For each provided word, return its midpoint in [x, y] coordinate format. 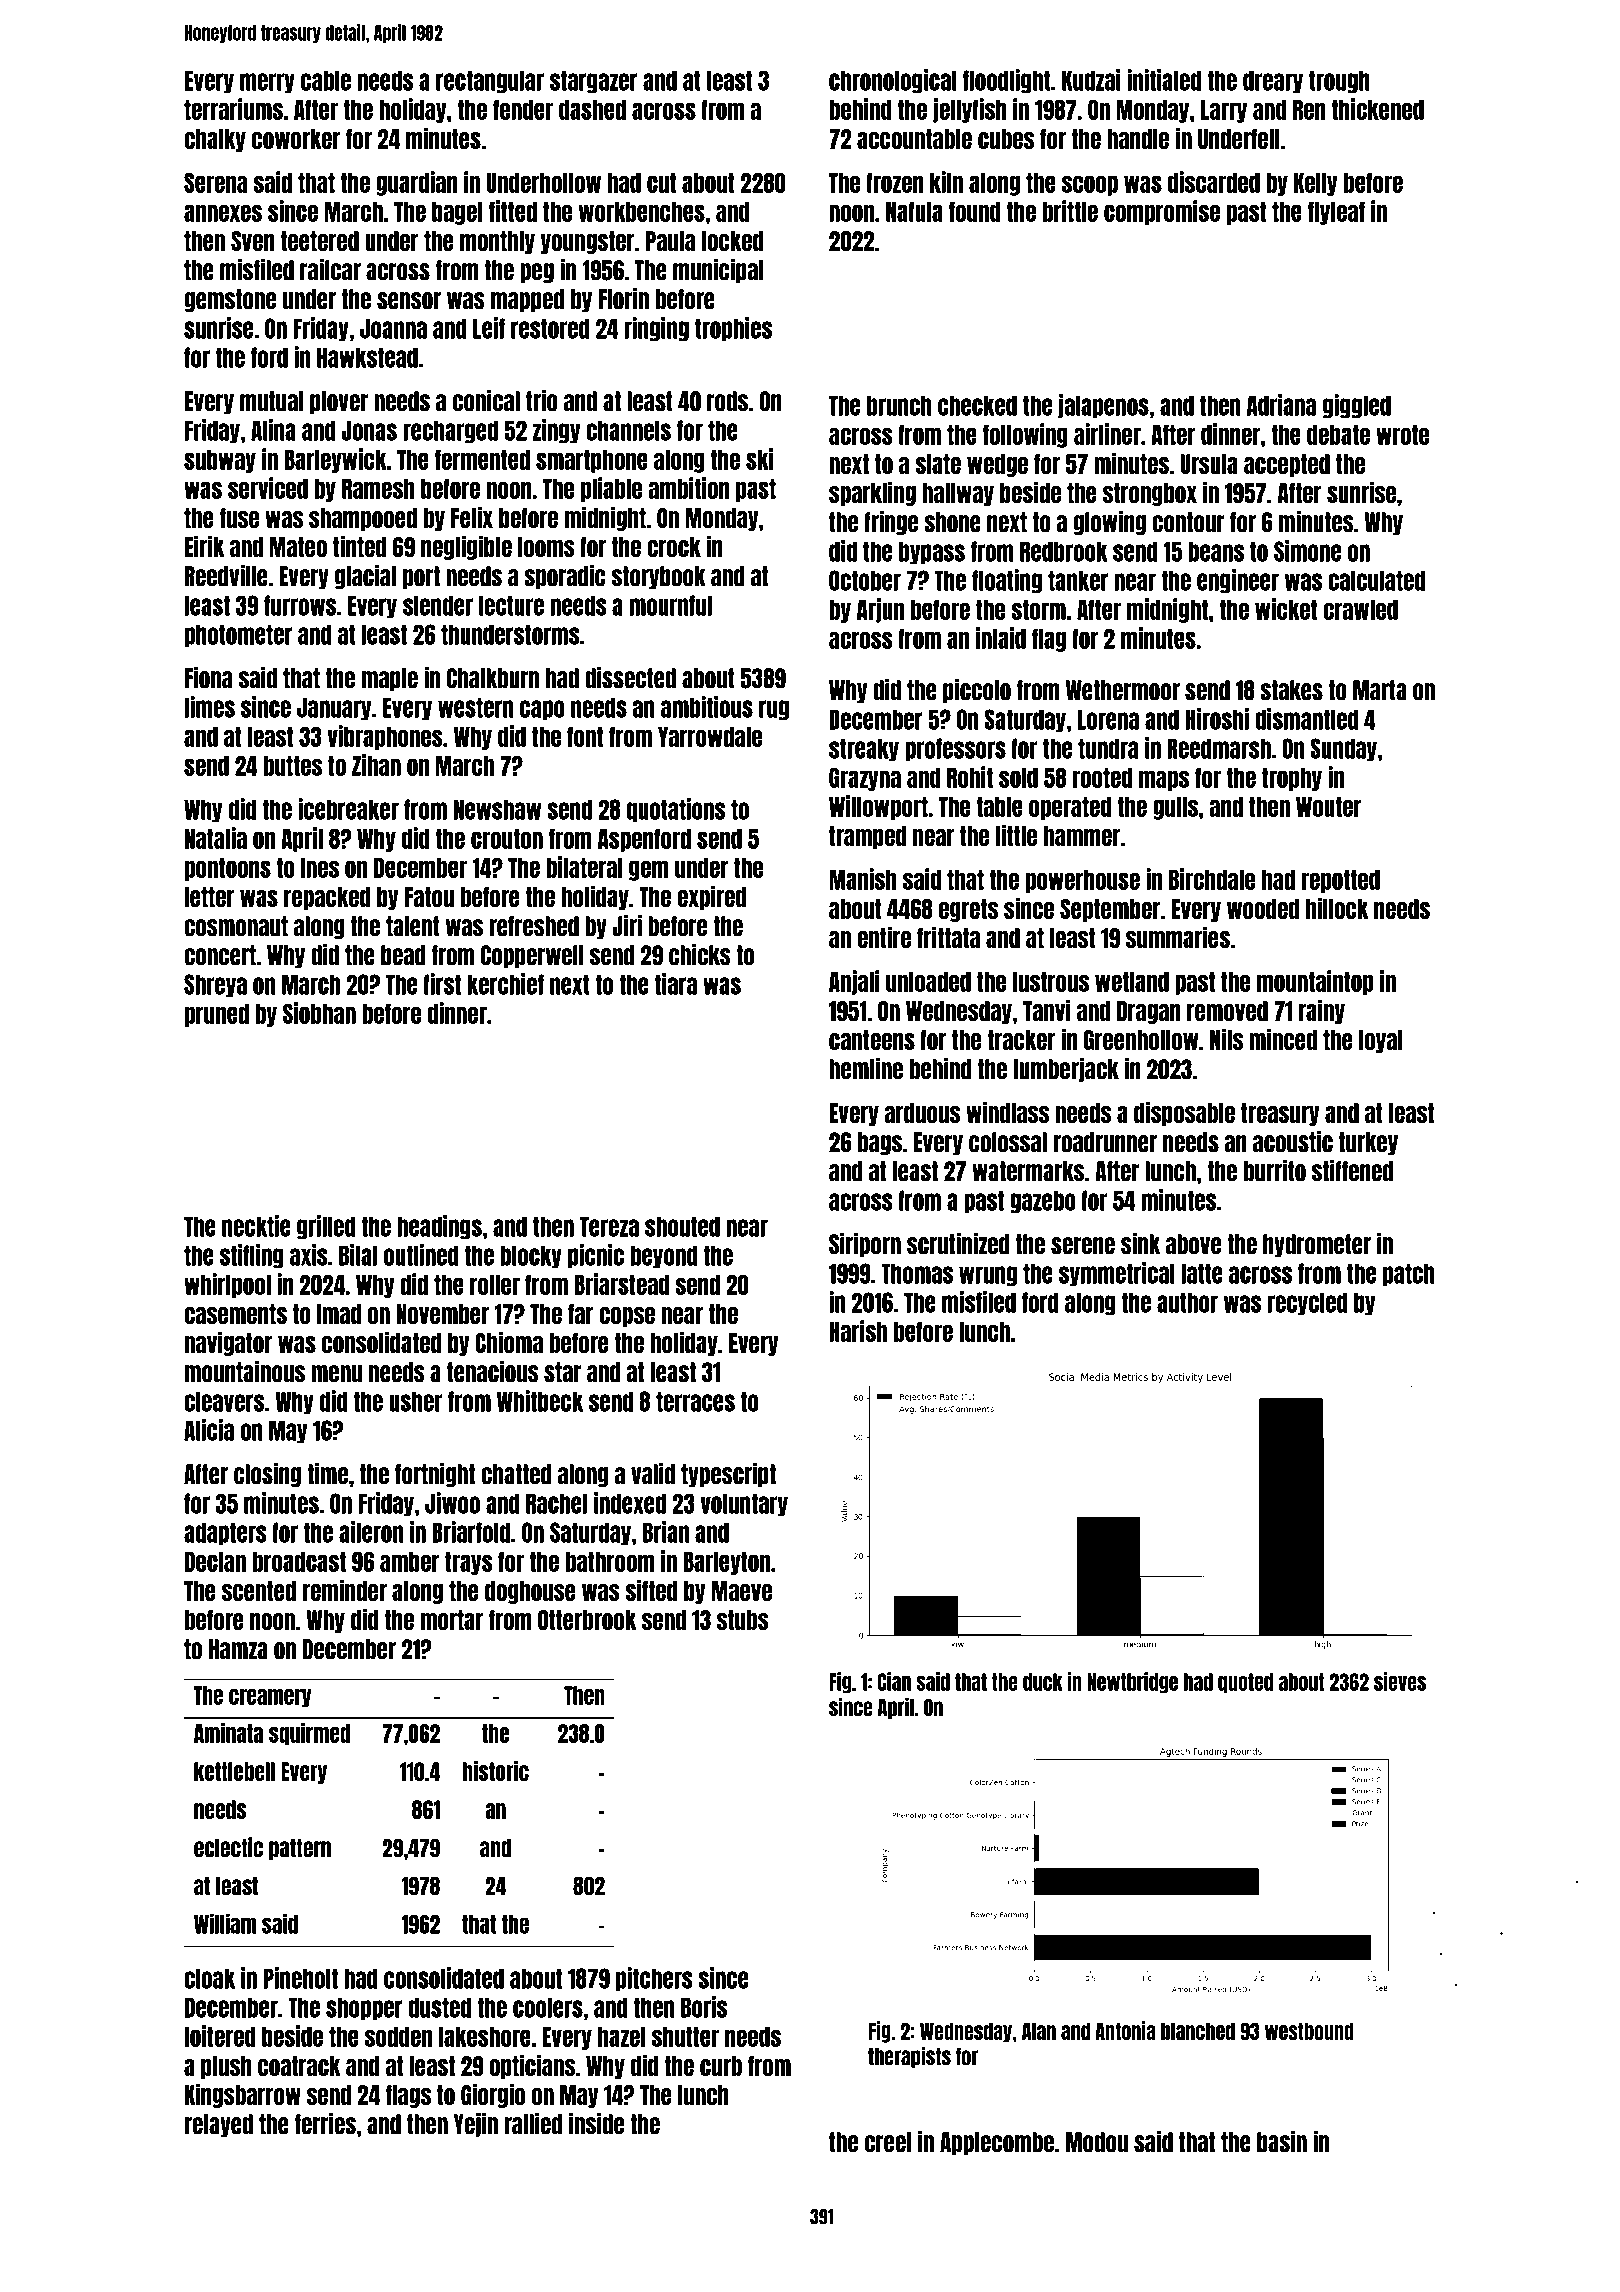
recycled [1308, 1304]
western [476, 707]
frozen [895, 182]
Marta [1380, 690]
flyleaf [1336, 213]
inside [596, 2124]
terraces [695, 1401]
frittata [948, 937]
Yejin [476, 2125]
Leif [489, 328]
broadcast [299, 1562]
